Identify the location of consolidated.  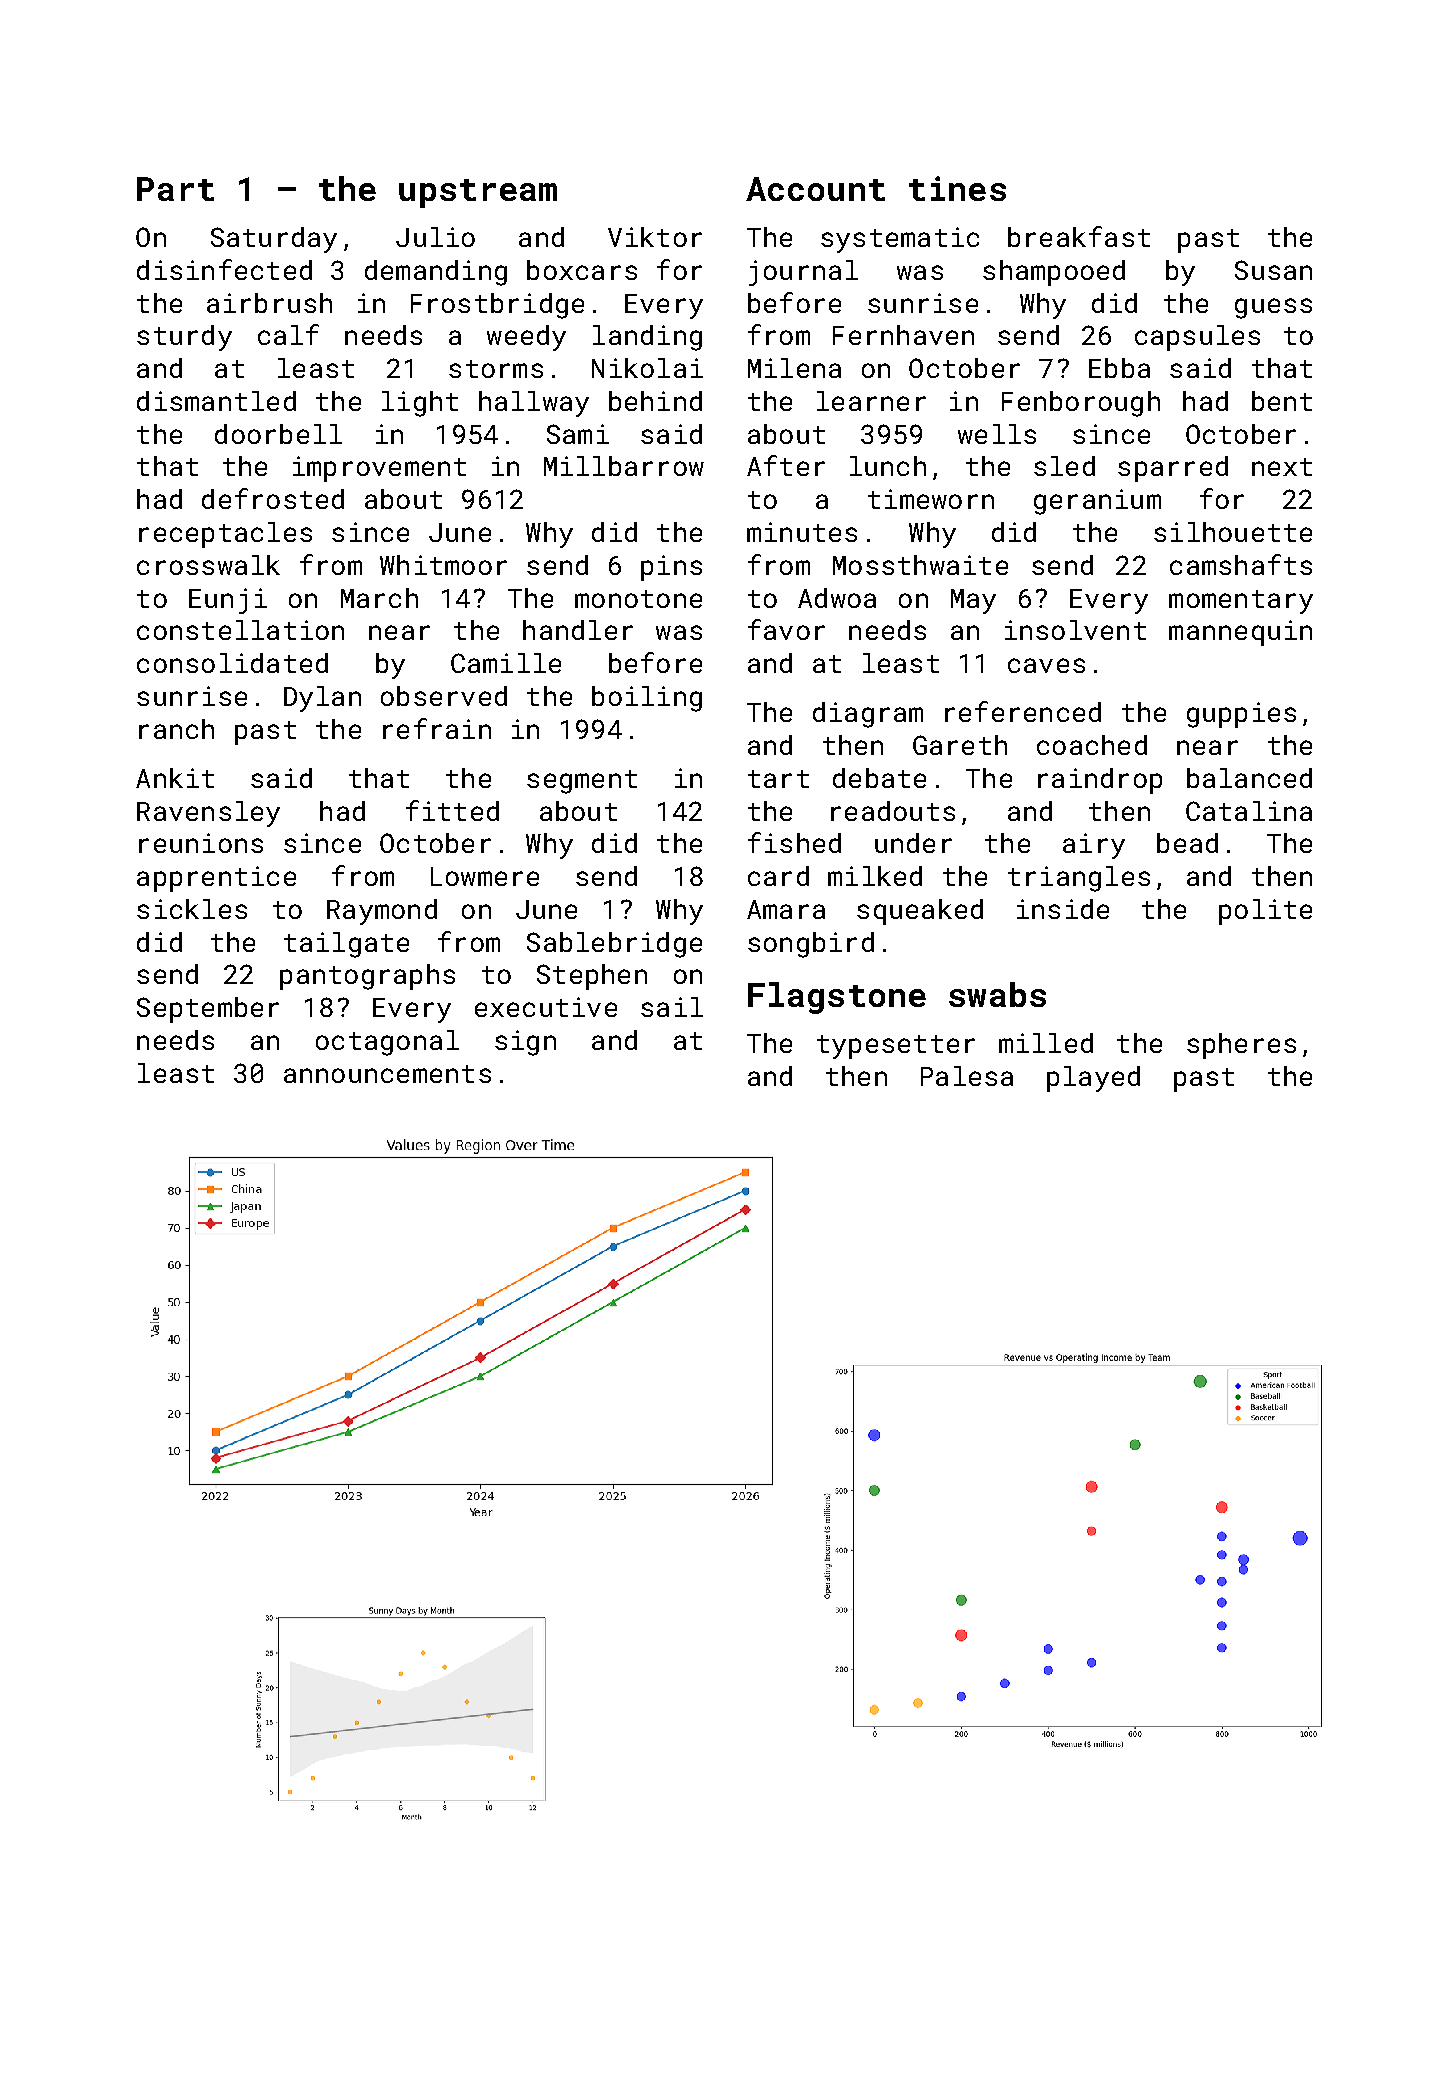
(232, 663).
